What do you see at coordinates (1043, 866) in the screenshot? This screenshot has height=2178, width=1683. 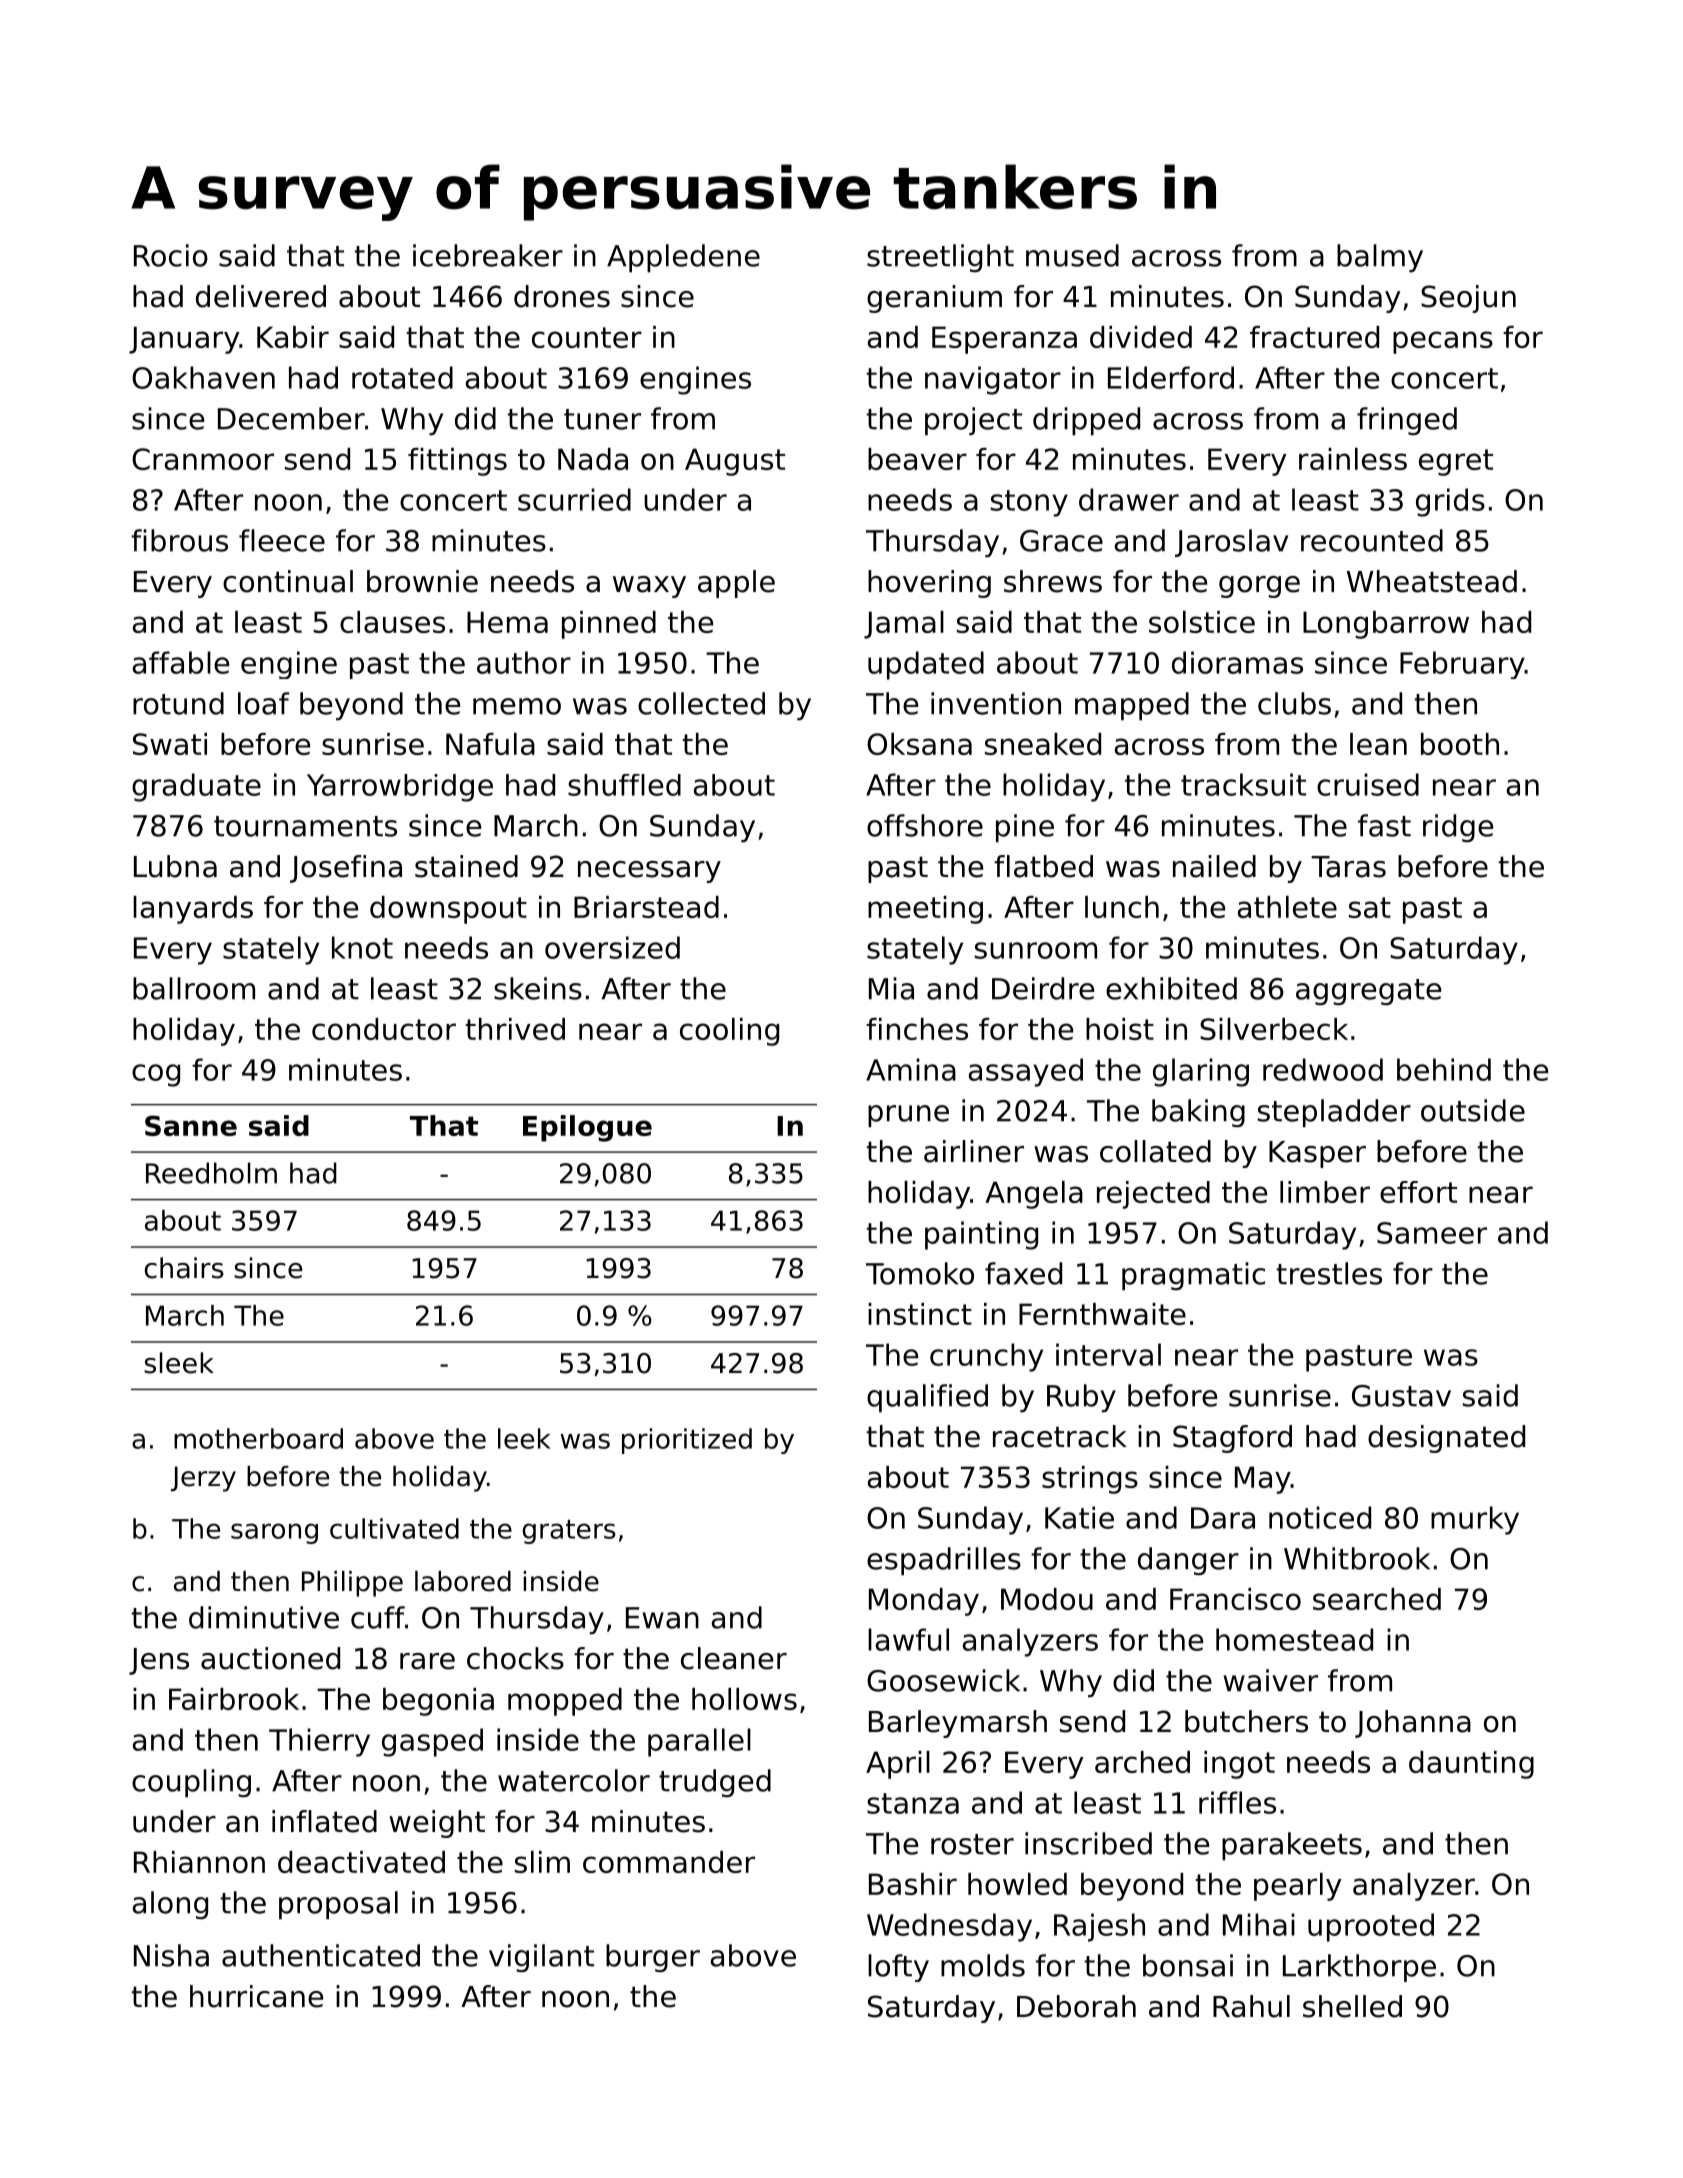 I see `flatbed` at bounding box center [1043, 866].
